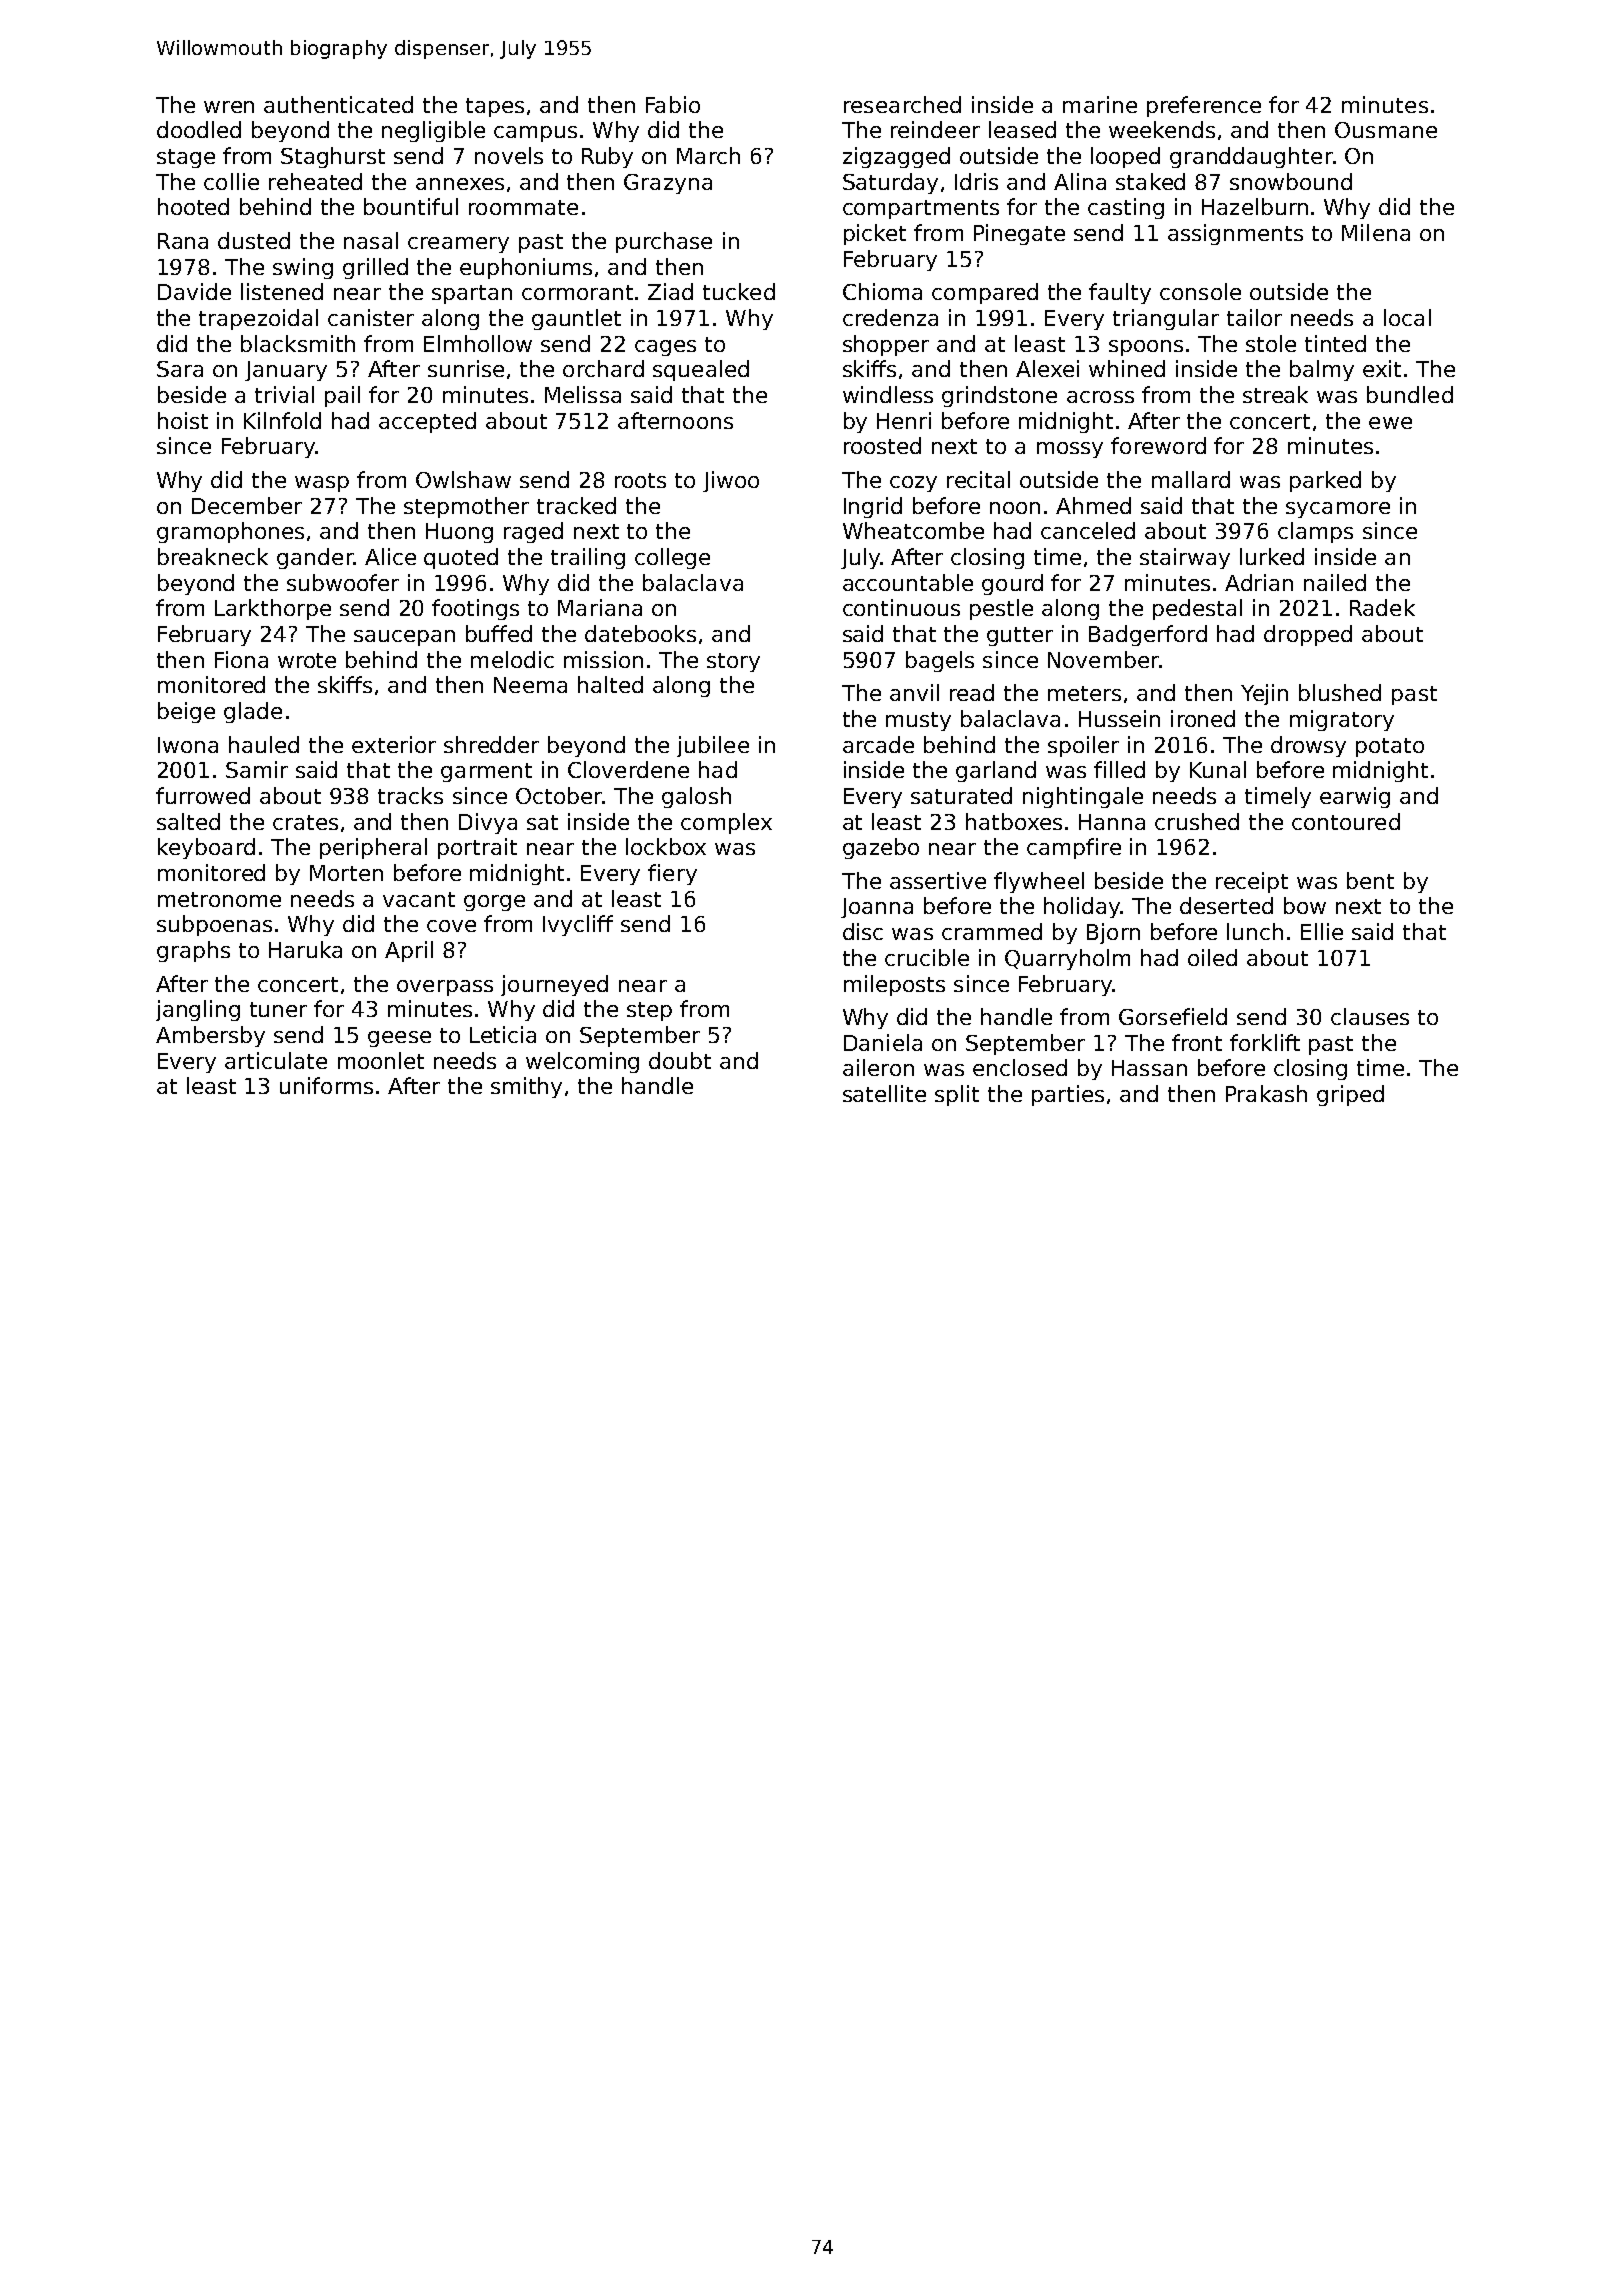 The width and height of the screenshot is (1620, 2292). I want to click on sycamore, so click(1338, 510).
